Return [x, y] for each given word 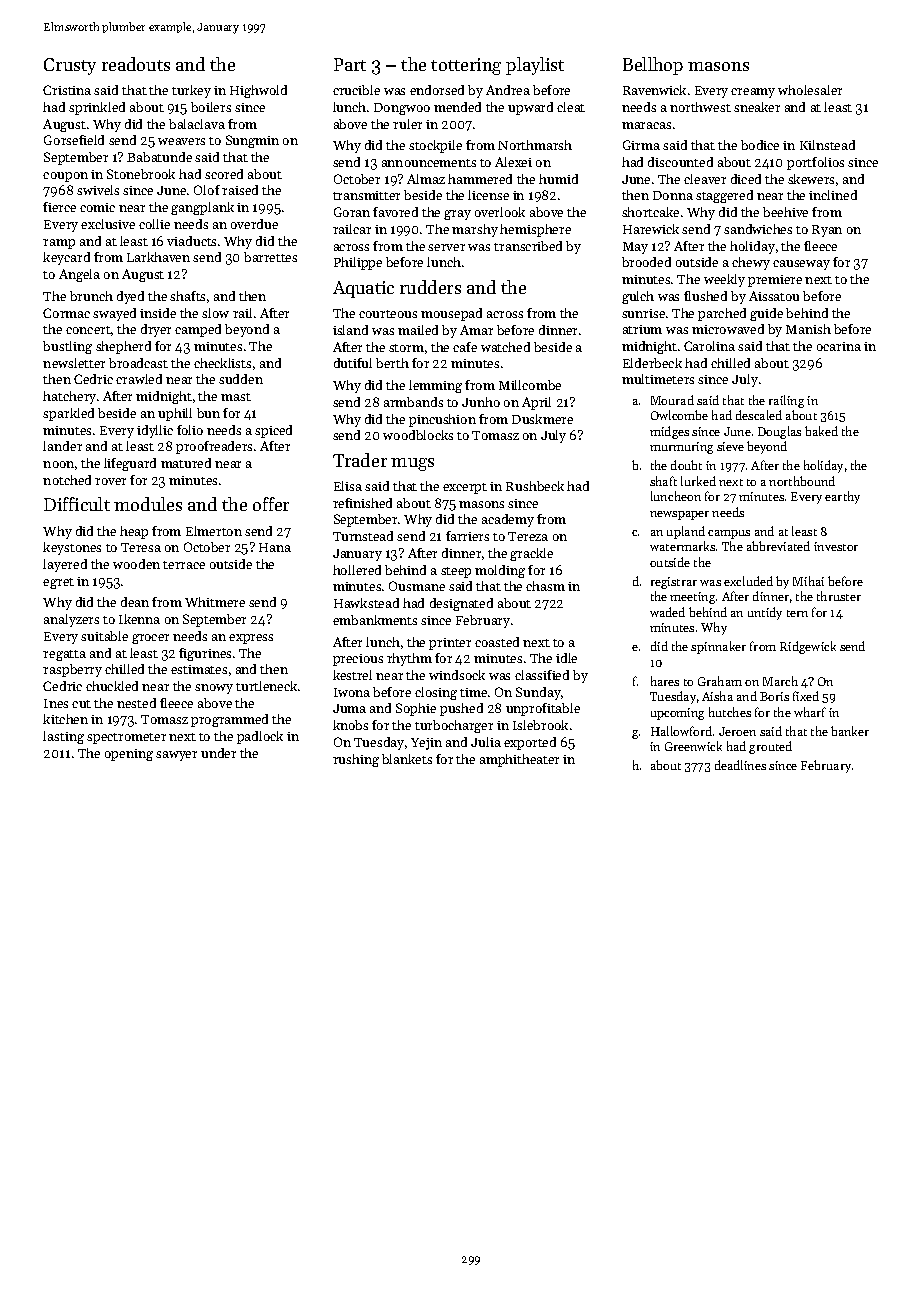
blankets [407, 759]
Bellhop [653, 66]
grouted [770, 747]
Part [350, 64]
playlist [535, 66]
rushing [356, 760]
